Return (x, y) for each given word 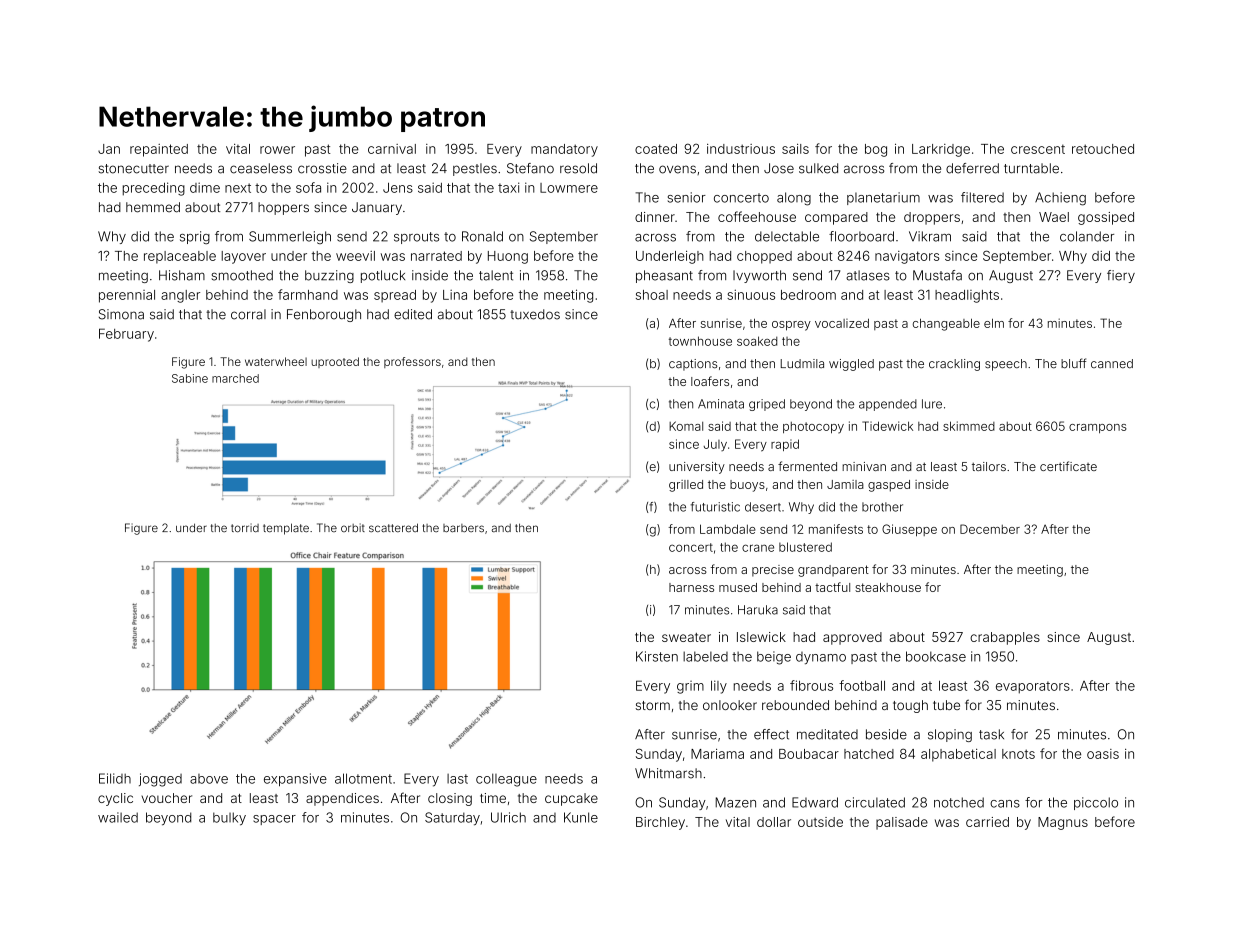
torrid (245, 527)
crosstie (322, 168)
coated (656, 149)
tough (910, 706)
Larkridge (941, 150)
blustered (805, 547)
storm (653, 705)
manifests (836, 529)
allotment (363, 778)
